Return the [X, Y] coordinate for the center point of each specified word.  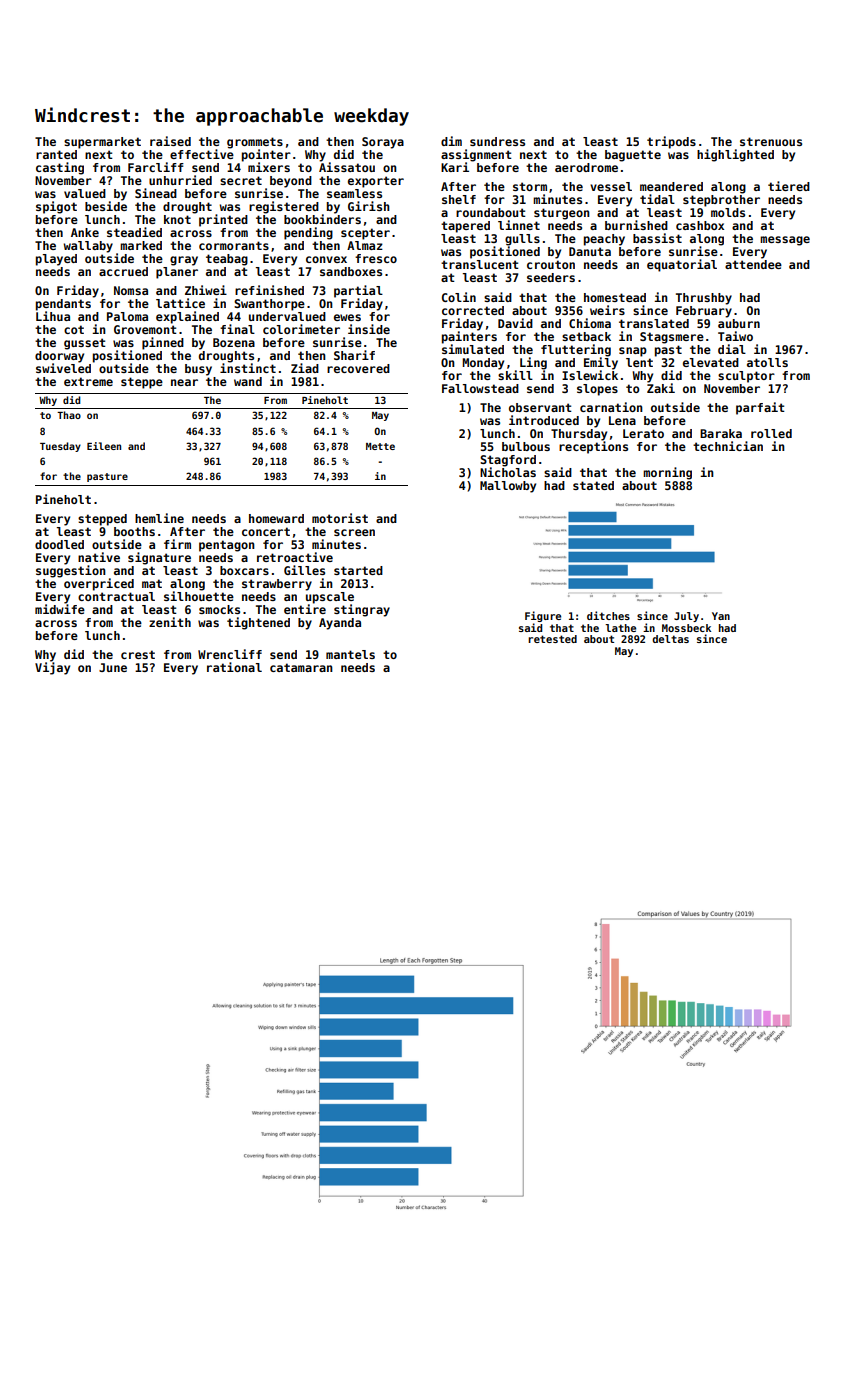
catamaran [301, 667]
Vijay [52, 668]
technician [728, 446]
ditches [608, 615]
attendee [753, 264]
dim [451, 141]
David [515, 323]
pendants [63, 305]
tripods [671, 142]
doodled [59, 544]
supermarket [102, 143]
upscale [330, 598]
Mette [380, 446]
